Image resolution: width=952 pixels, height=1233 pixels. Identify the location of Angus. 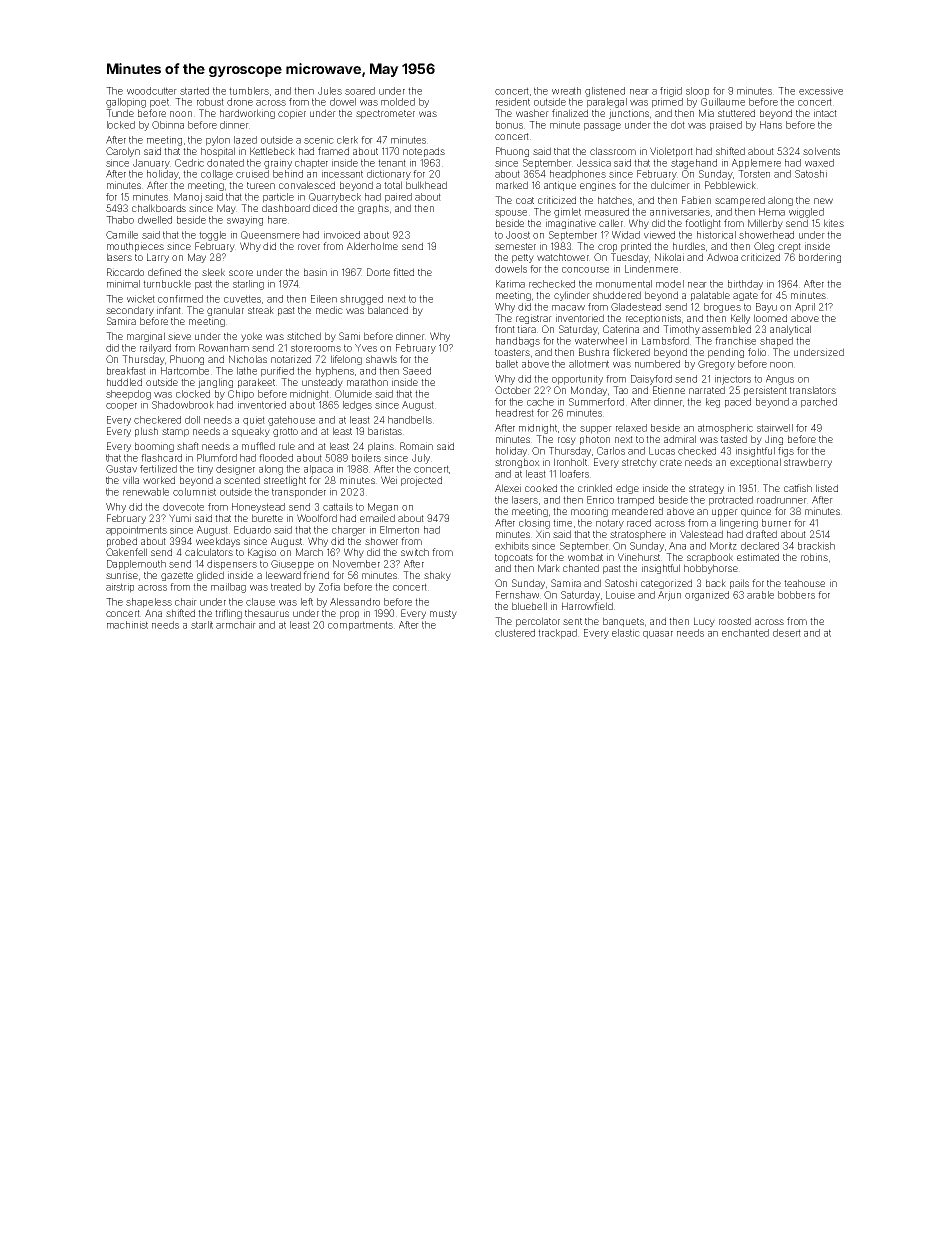
(780, 380).
